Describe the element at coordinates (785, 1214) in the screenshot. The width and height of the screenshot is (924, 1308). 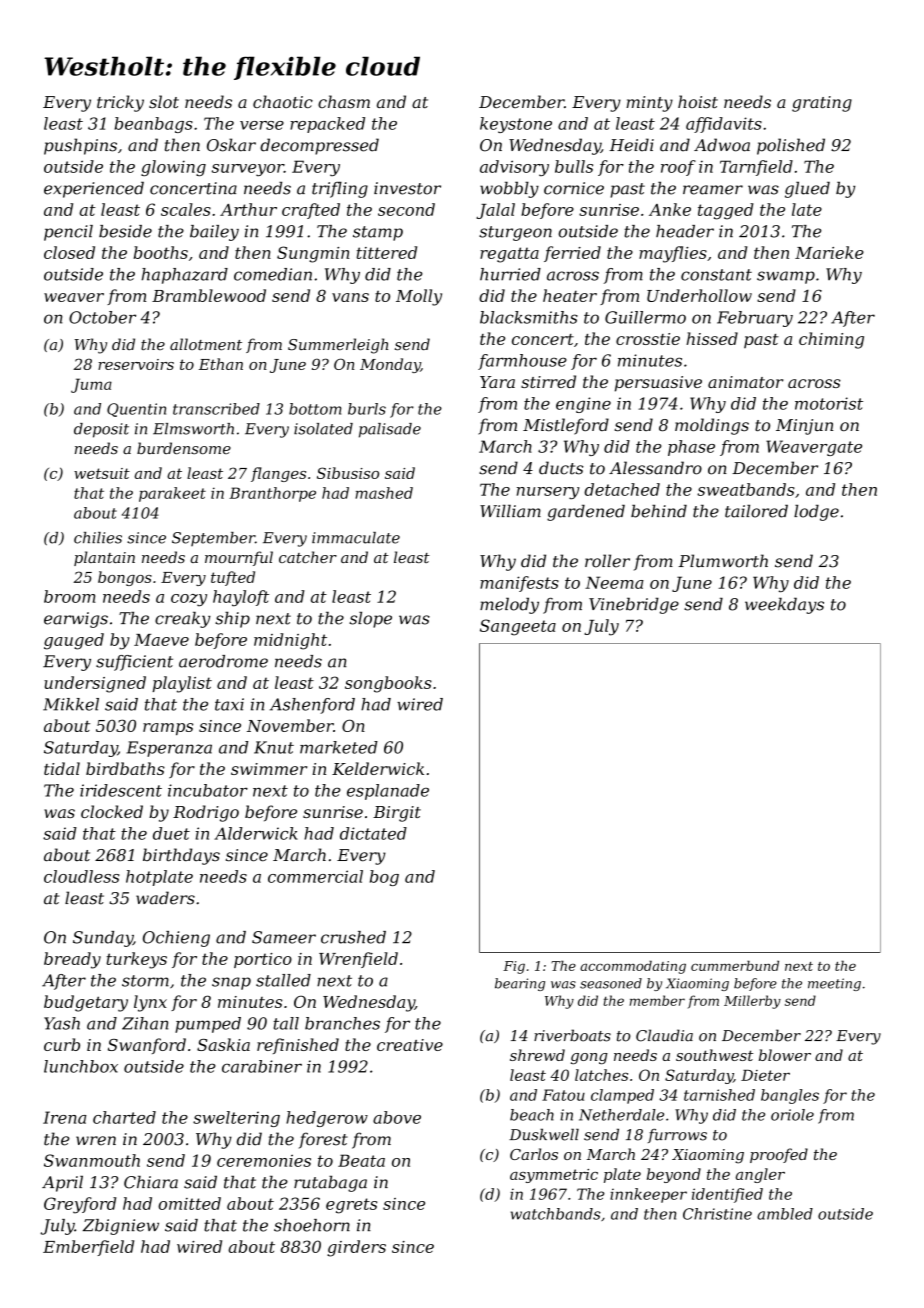
I see `ambled` at that location.
